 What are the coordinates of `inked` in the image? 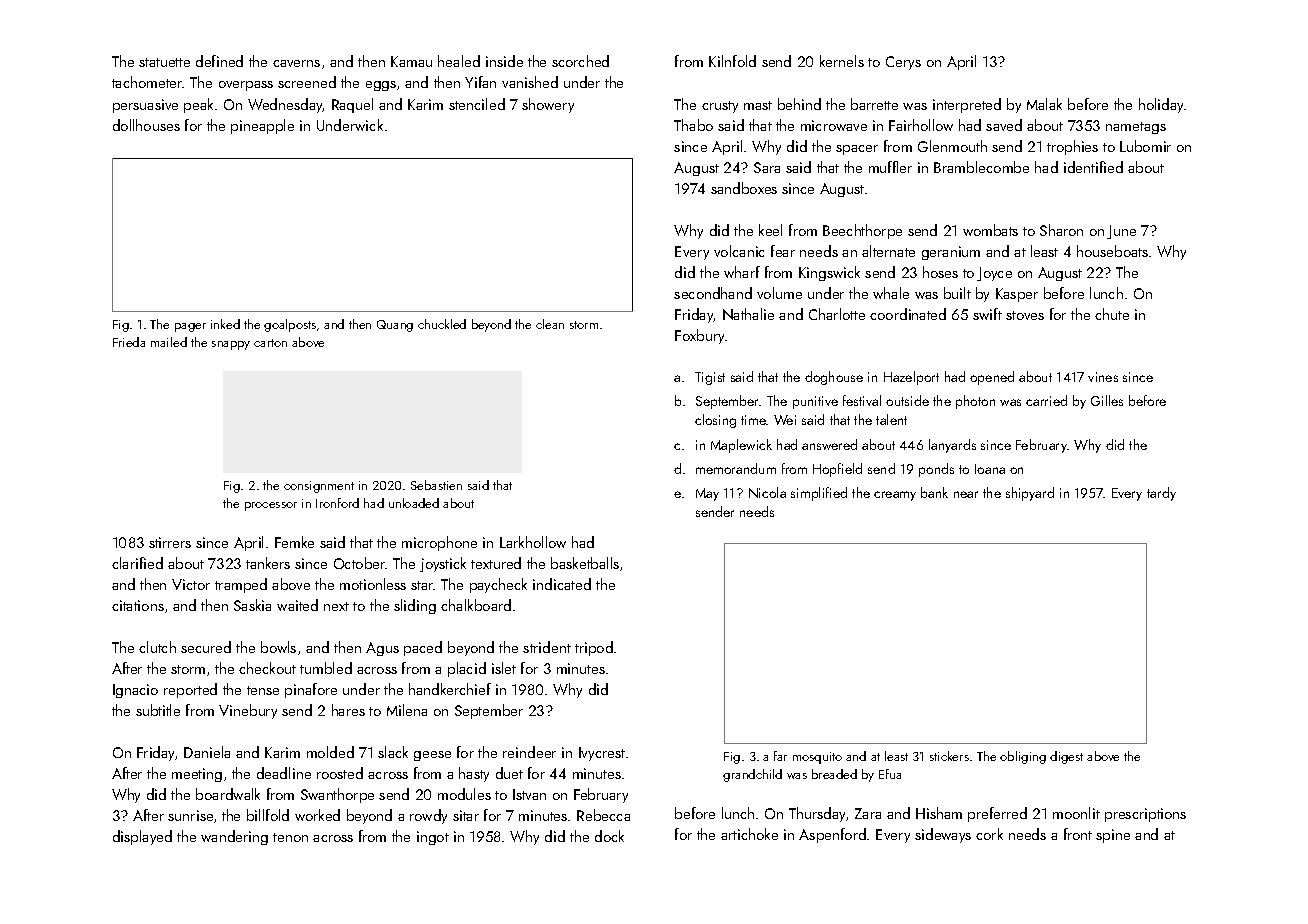 It's located at (225, 324).
